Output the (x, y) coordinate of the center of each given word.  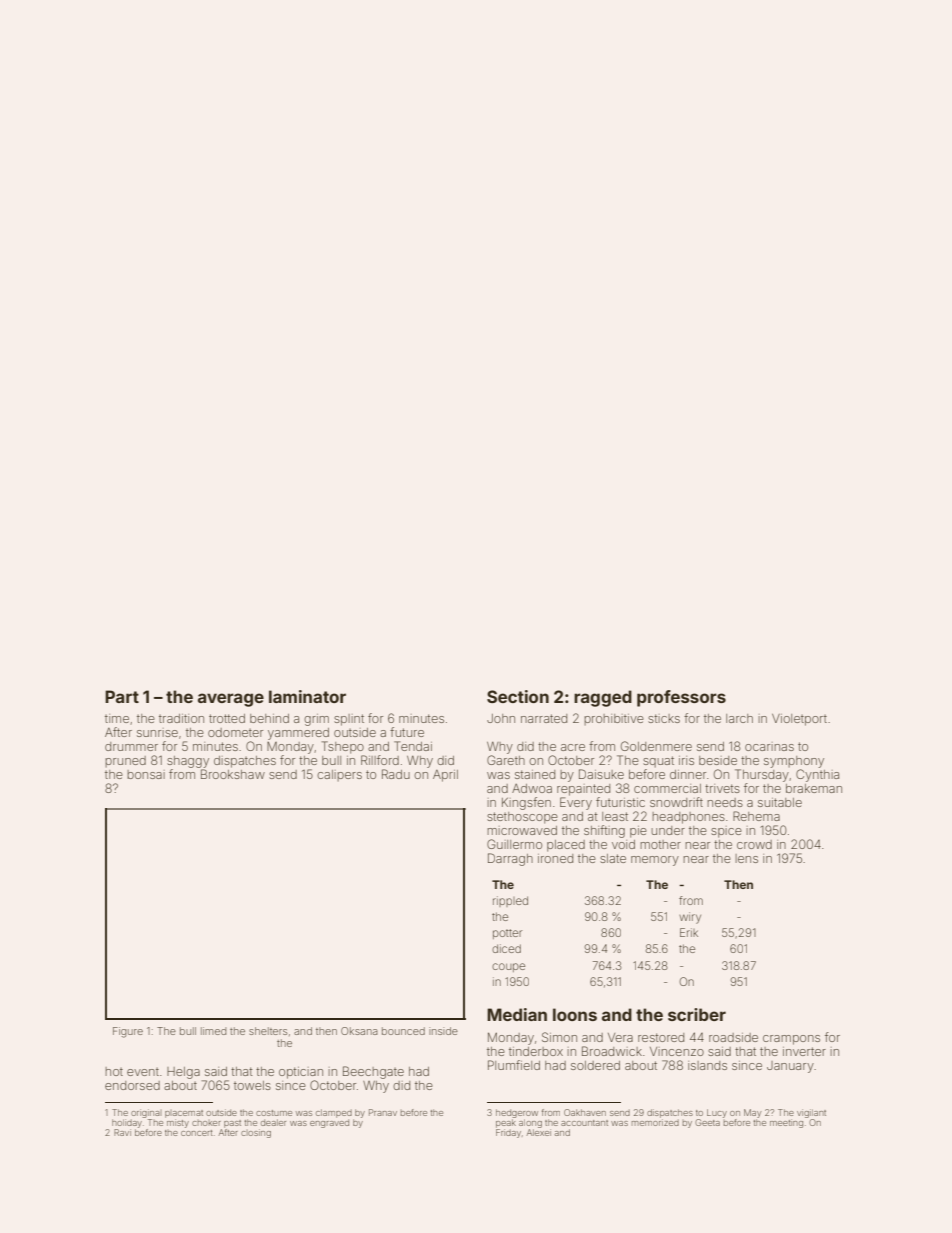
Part (122, 696)
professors (681, 698)
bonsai (146, 774)
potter (507, 934)
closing (256, 1133)
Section (518, 696)
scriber (697, 1014)
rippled (510, 901)
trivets (722, 788)
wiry (690, 918)
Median (517, 1014)
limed (213, 1031)
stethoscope (522, 818)
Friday (508, 1133)
